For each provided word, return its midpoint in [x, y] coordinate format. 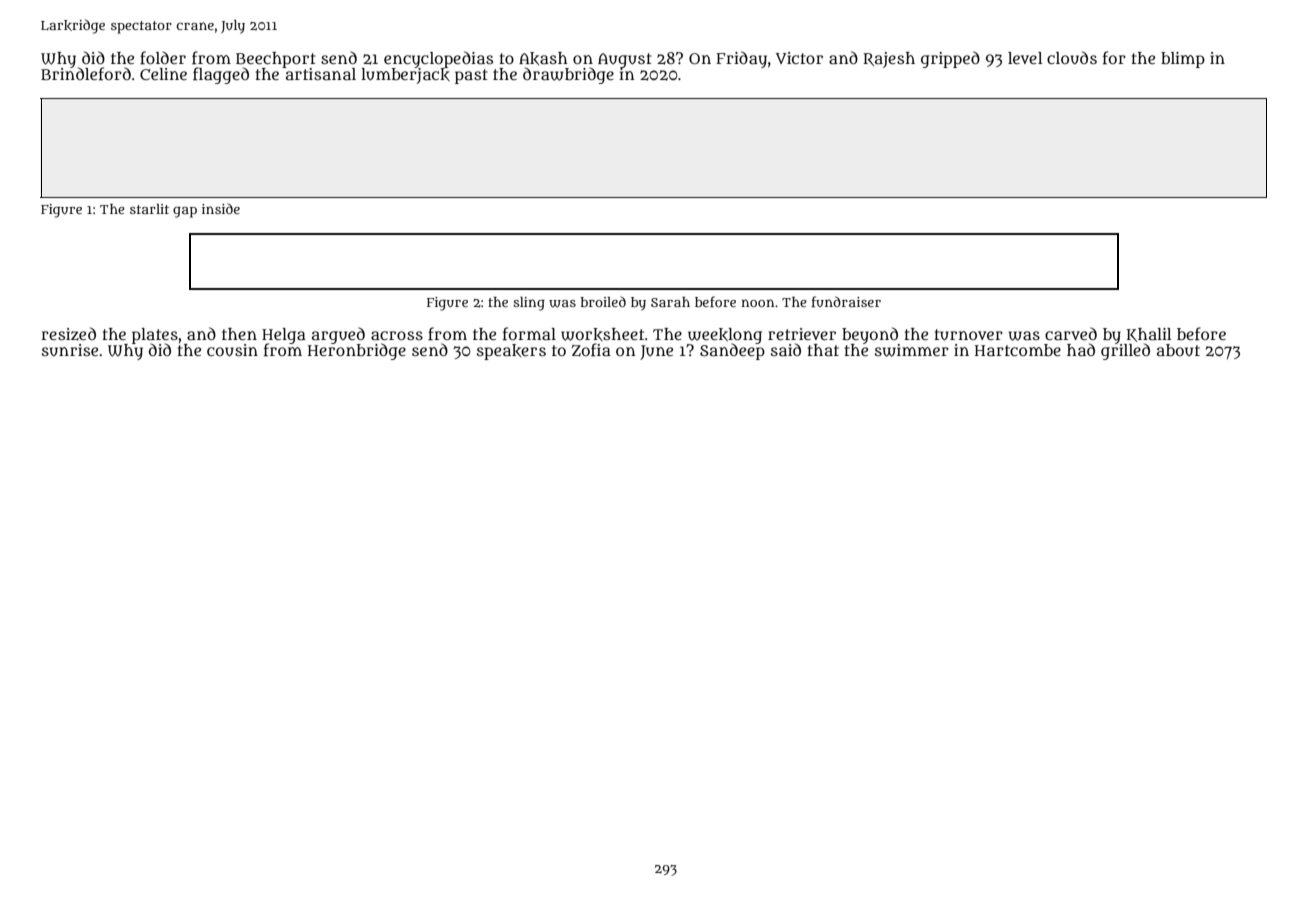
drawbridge [568, 75]
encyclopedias [438, 59]
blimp [1183, 60]
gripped [950, 59]
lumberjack [405, 76]
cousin [232, 350]
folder [163, 58]
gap [185, 212]
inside [221, 208]
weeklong [725, 336]
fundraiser [846, 301]
